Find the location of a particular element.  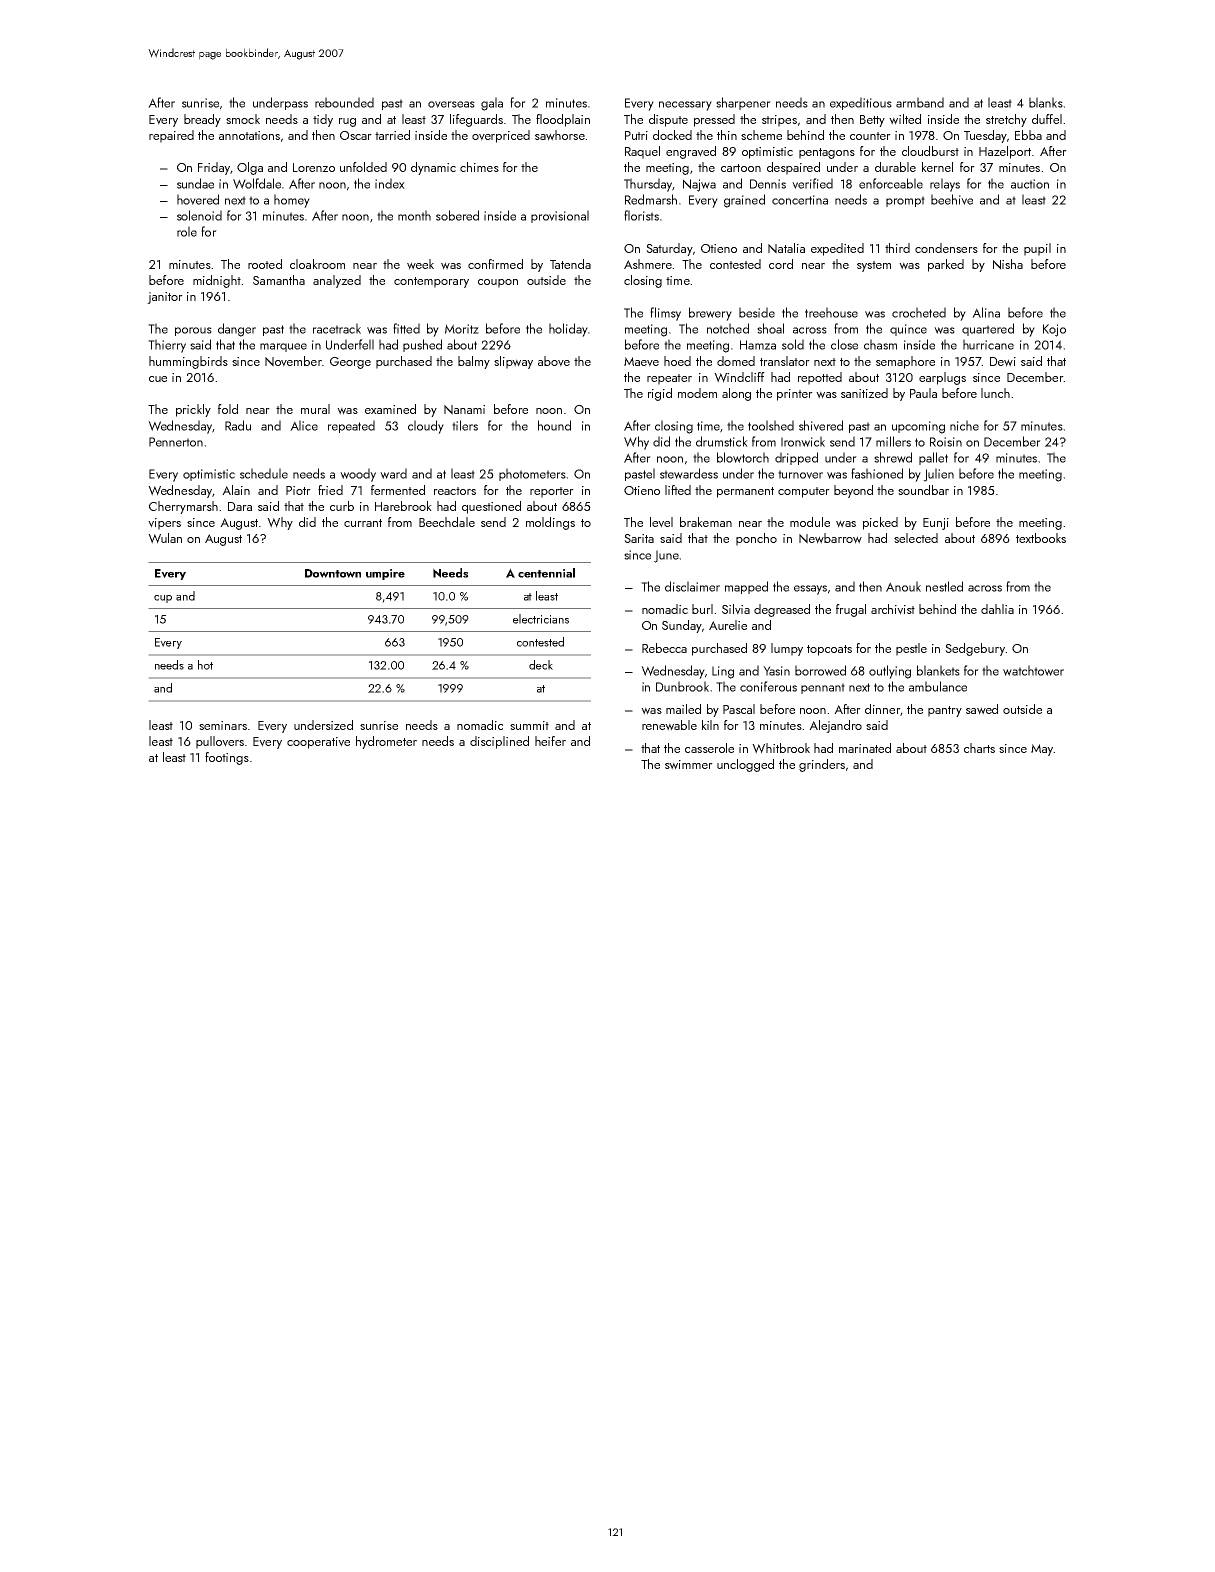

Downtown is located at coordinates (333, 573).
